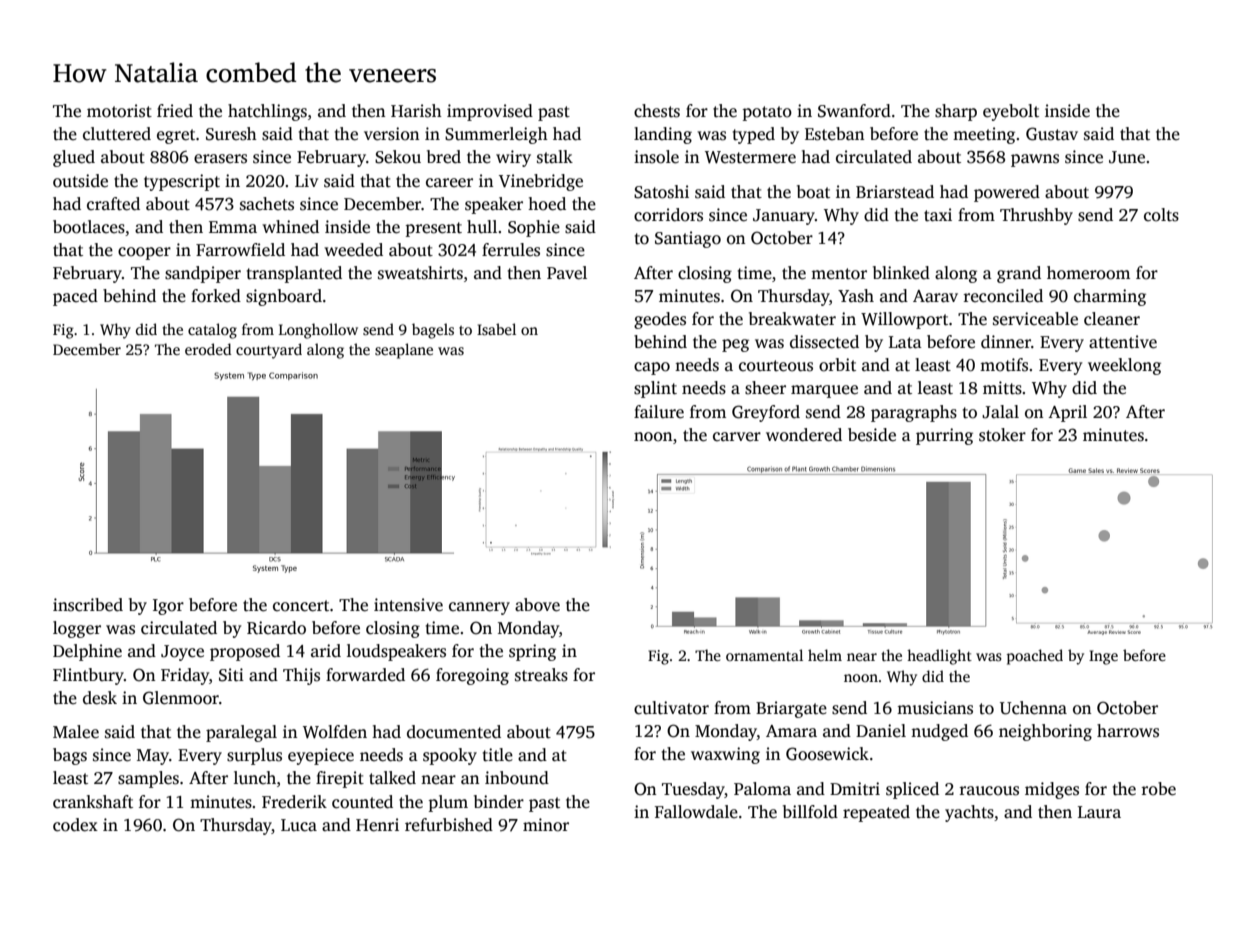 This screenshot has width=1233, height=952. What do you see at coordinates (220, 159) in the screenshot?
I see `erasers` at bounding box center [220, 159].
